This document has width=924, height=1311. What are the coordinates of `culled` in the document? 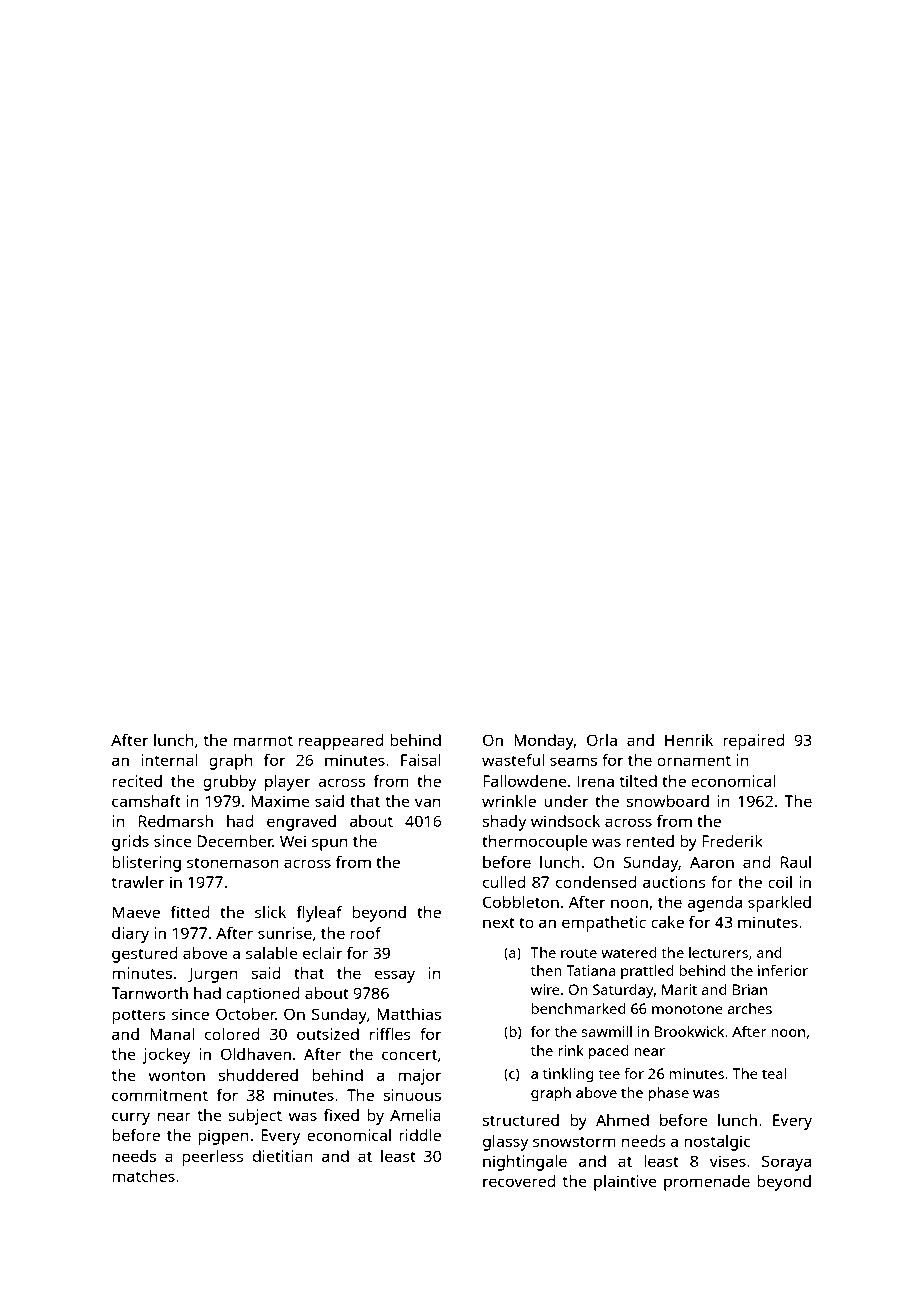 It's located at (504, 882).
